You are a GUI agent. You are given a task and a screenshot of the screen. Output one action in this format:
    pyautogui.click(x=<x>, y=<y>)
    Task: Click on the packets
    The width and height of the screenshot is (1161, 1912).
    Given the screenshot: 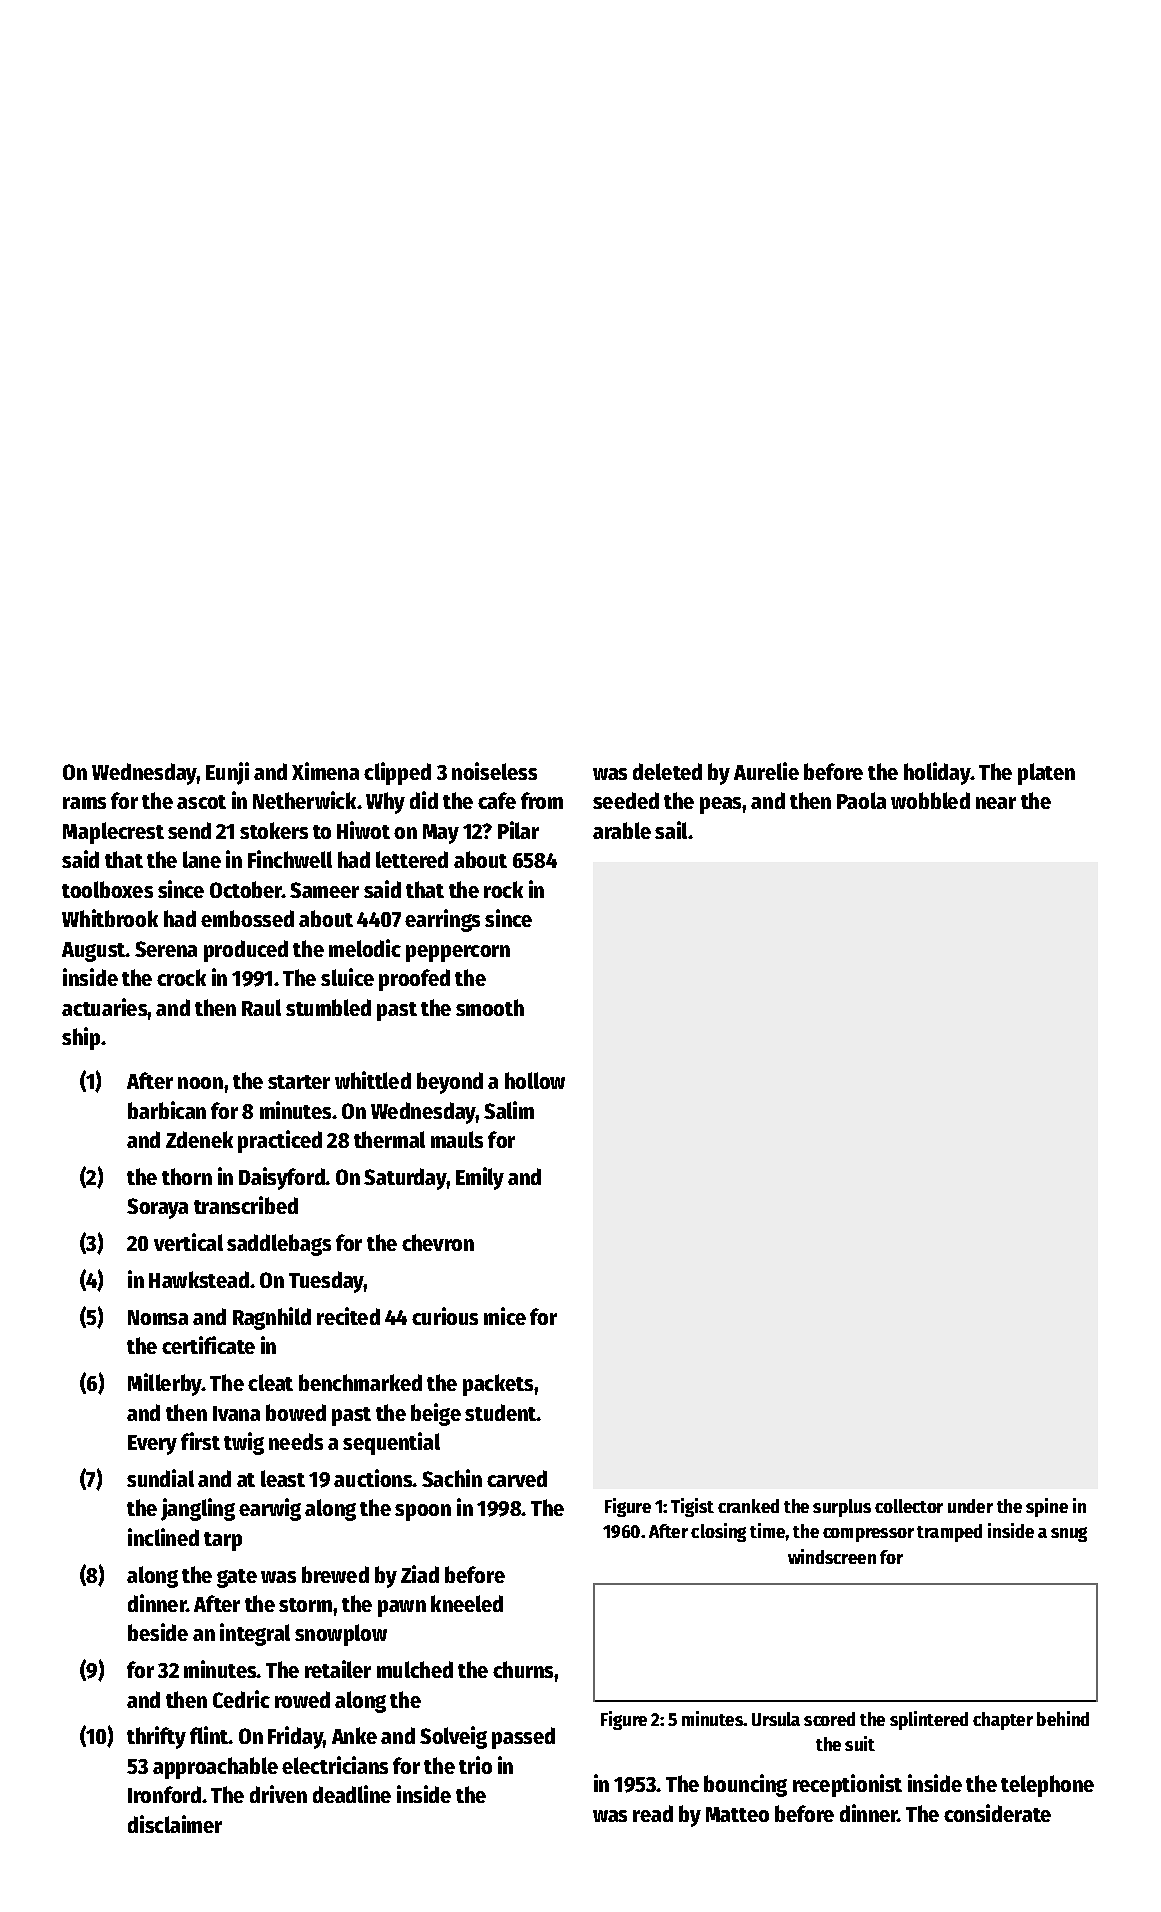 What is the action you would take?
    pyautogui.click(x=498, y=1385)
